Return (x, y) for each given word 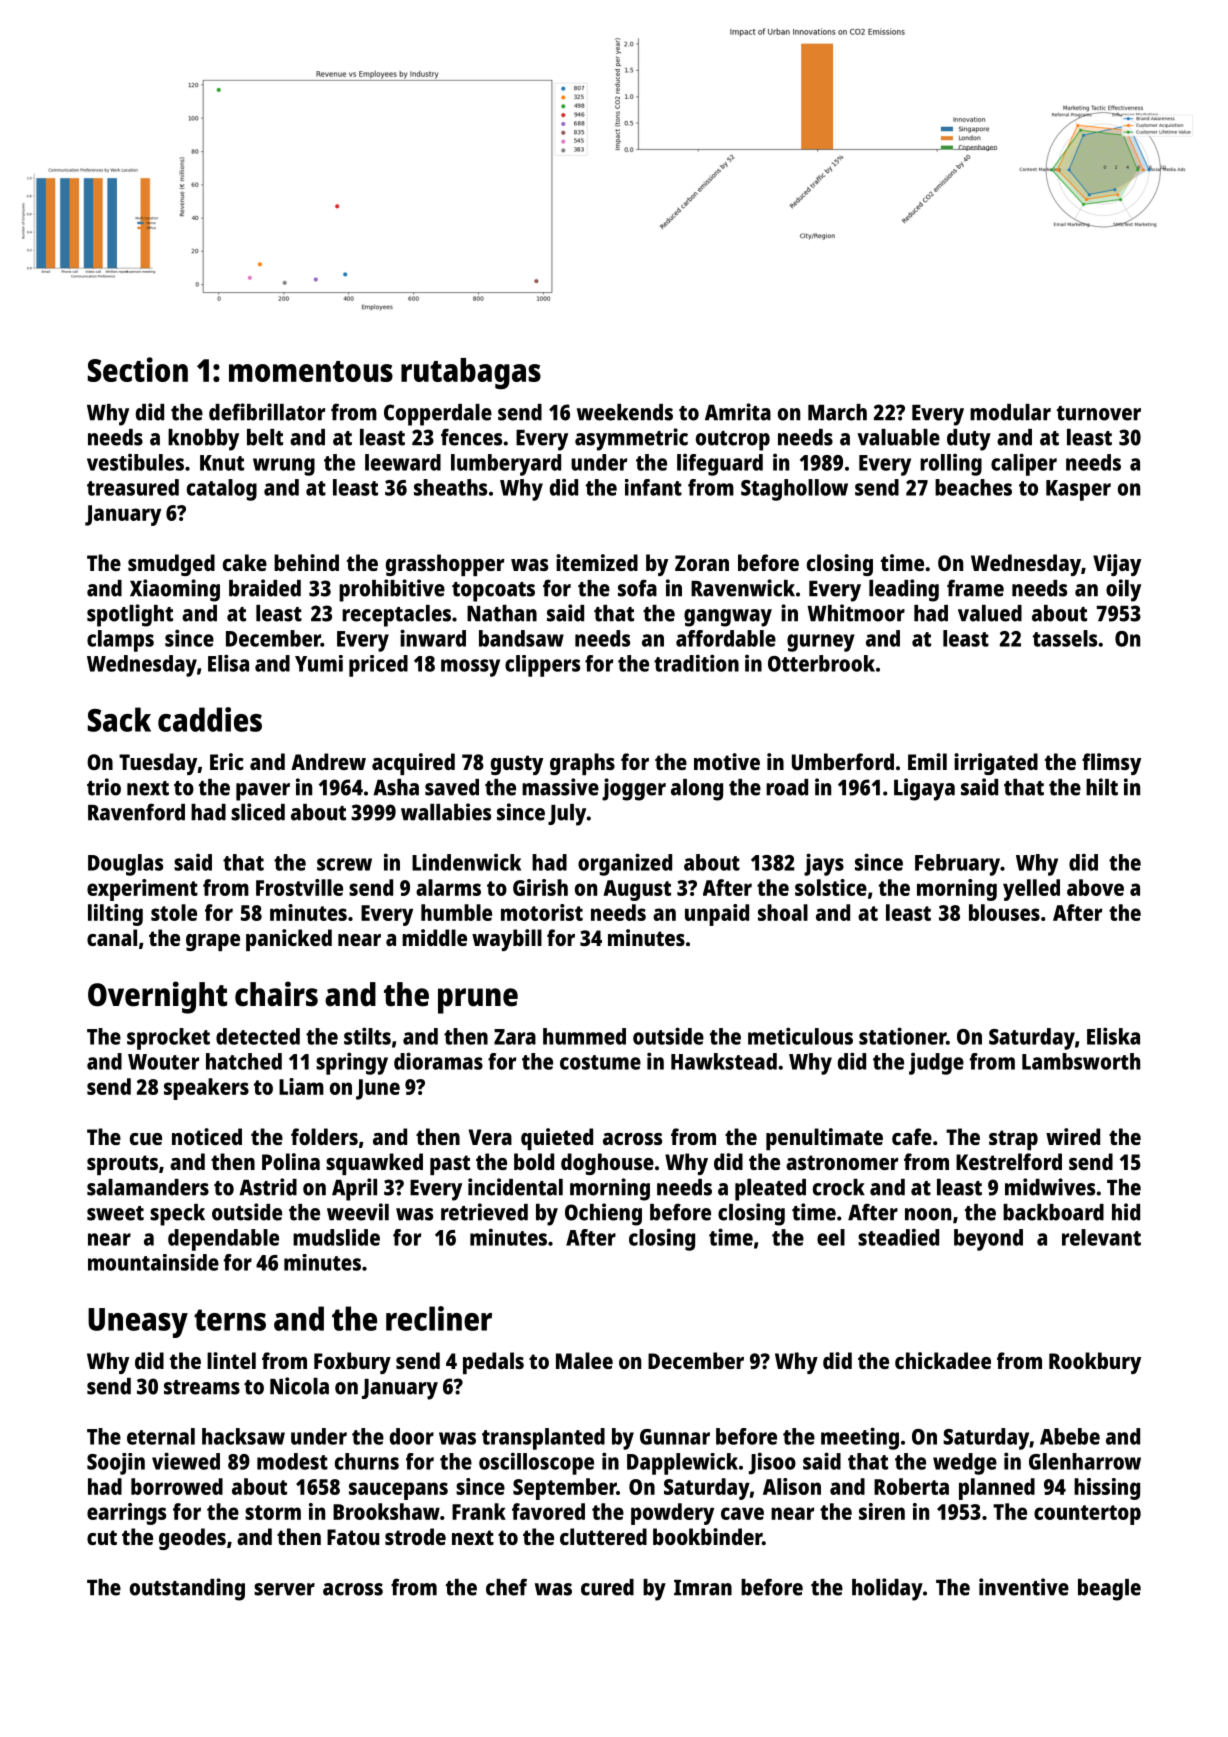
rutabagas (471, 374)
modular (1010, 412)
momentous (311, 371)
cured (607, 1587)
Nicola (299, 1386)
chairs (276, 994)
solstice (831, 887)
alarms (448, 887)
